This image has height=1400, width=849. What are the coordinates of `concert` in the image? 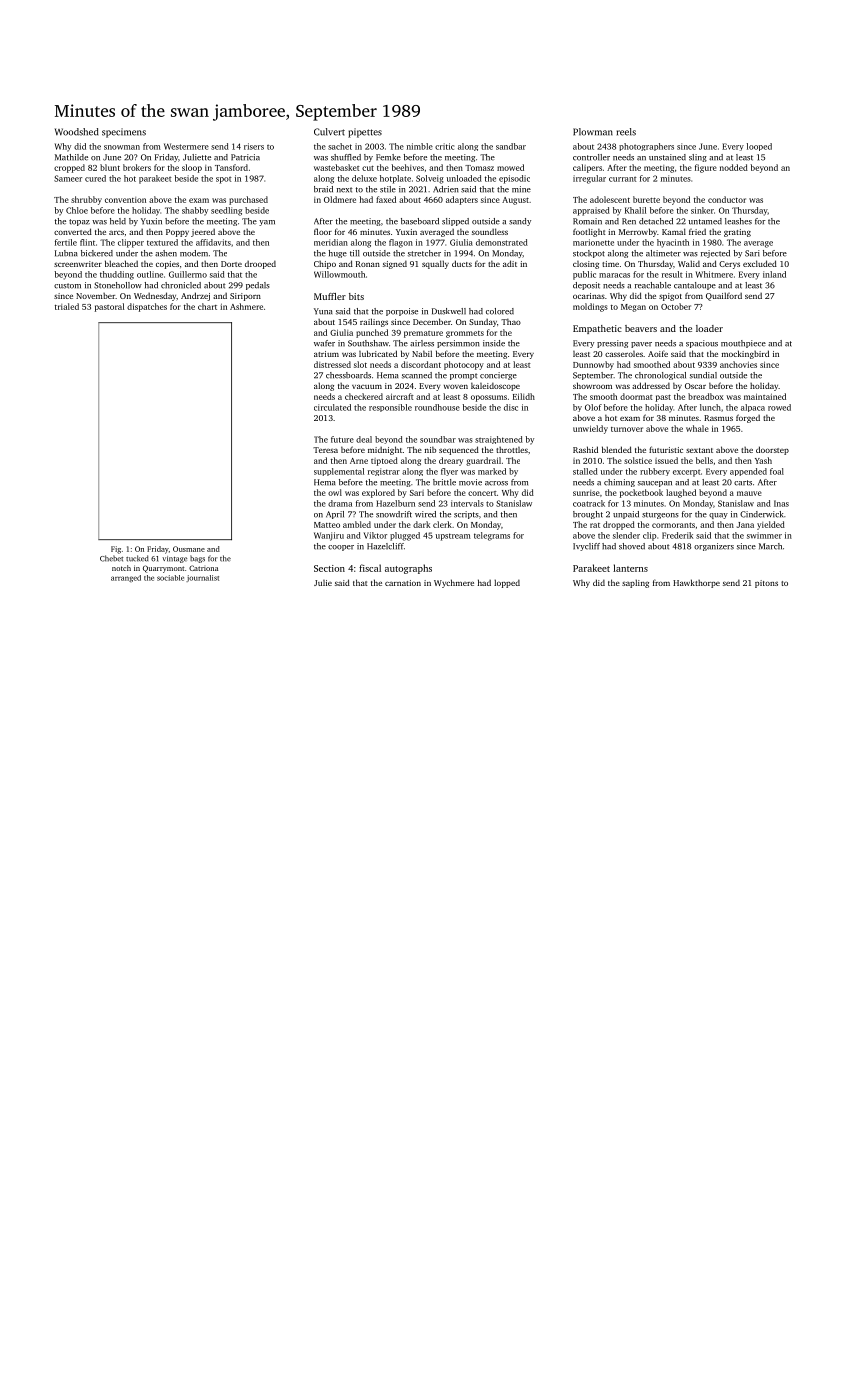 It's located at (482, 493).
